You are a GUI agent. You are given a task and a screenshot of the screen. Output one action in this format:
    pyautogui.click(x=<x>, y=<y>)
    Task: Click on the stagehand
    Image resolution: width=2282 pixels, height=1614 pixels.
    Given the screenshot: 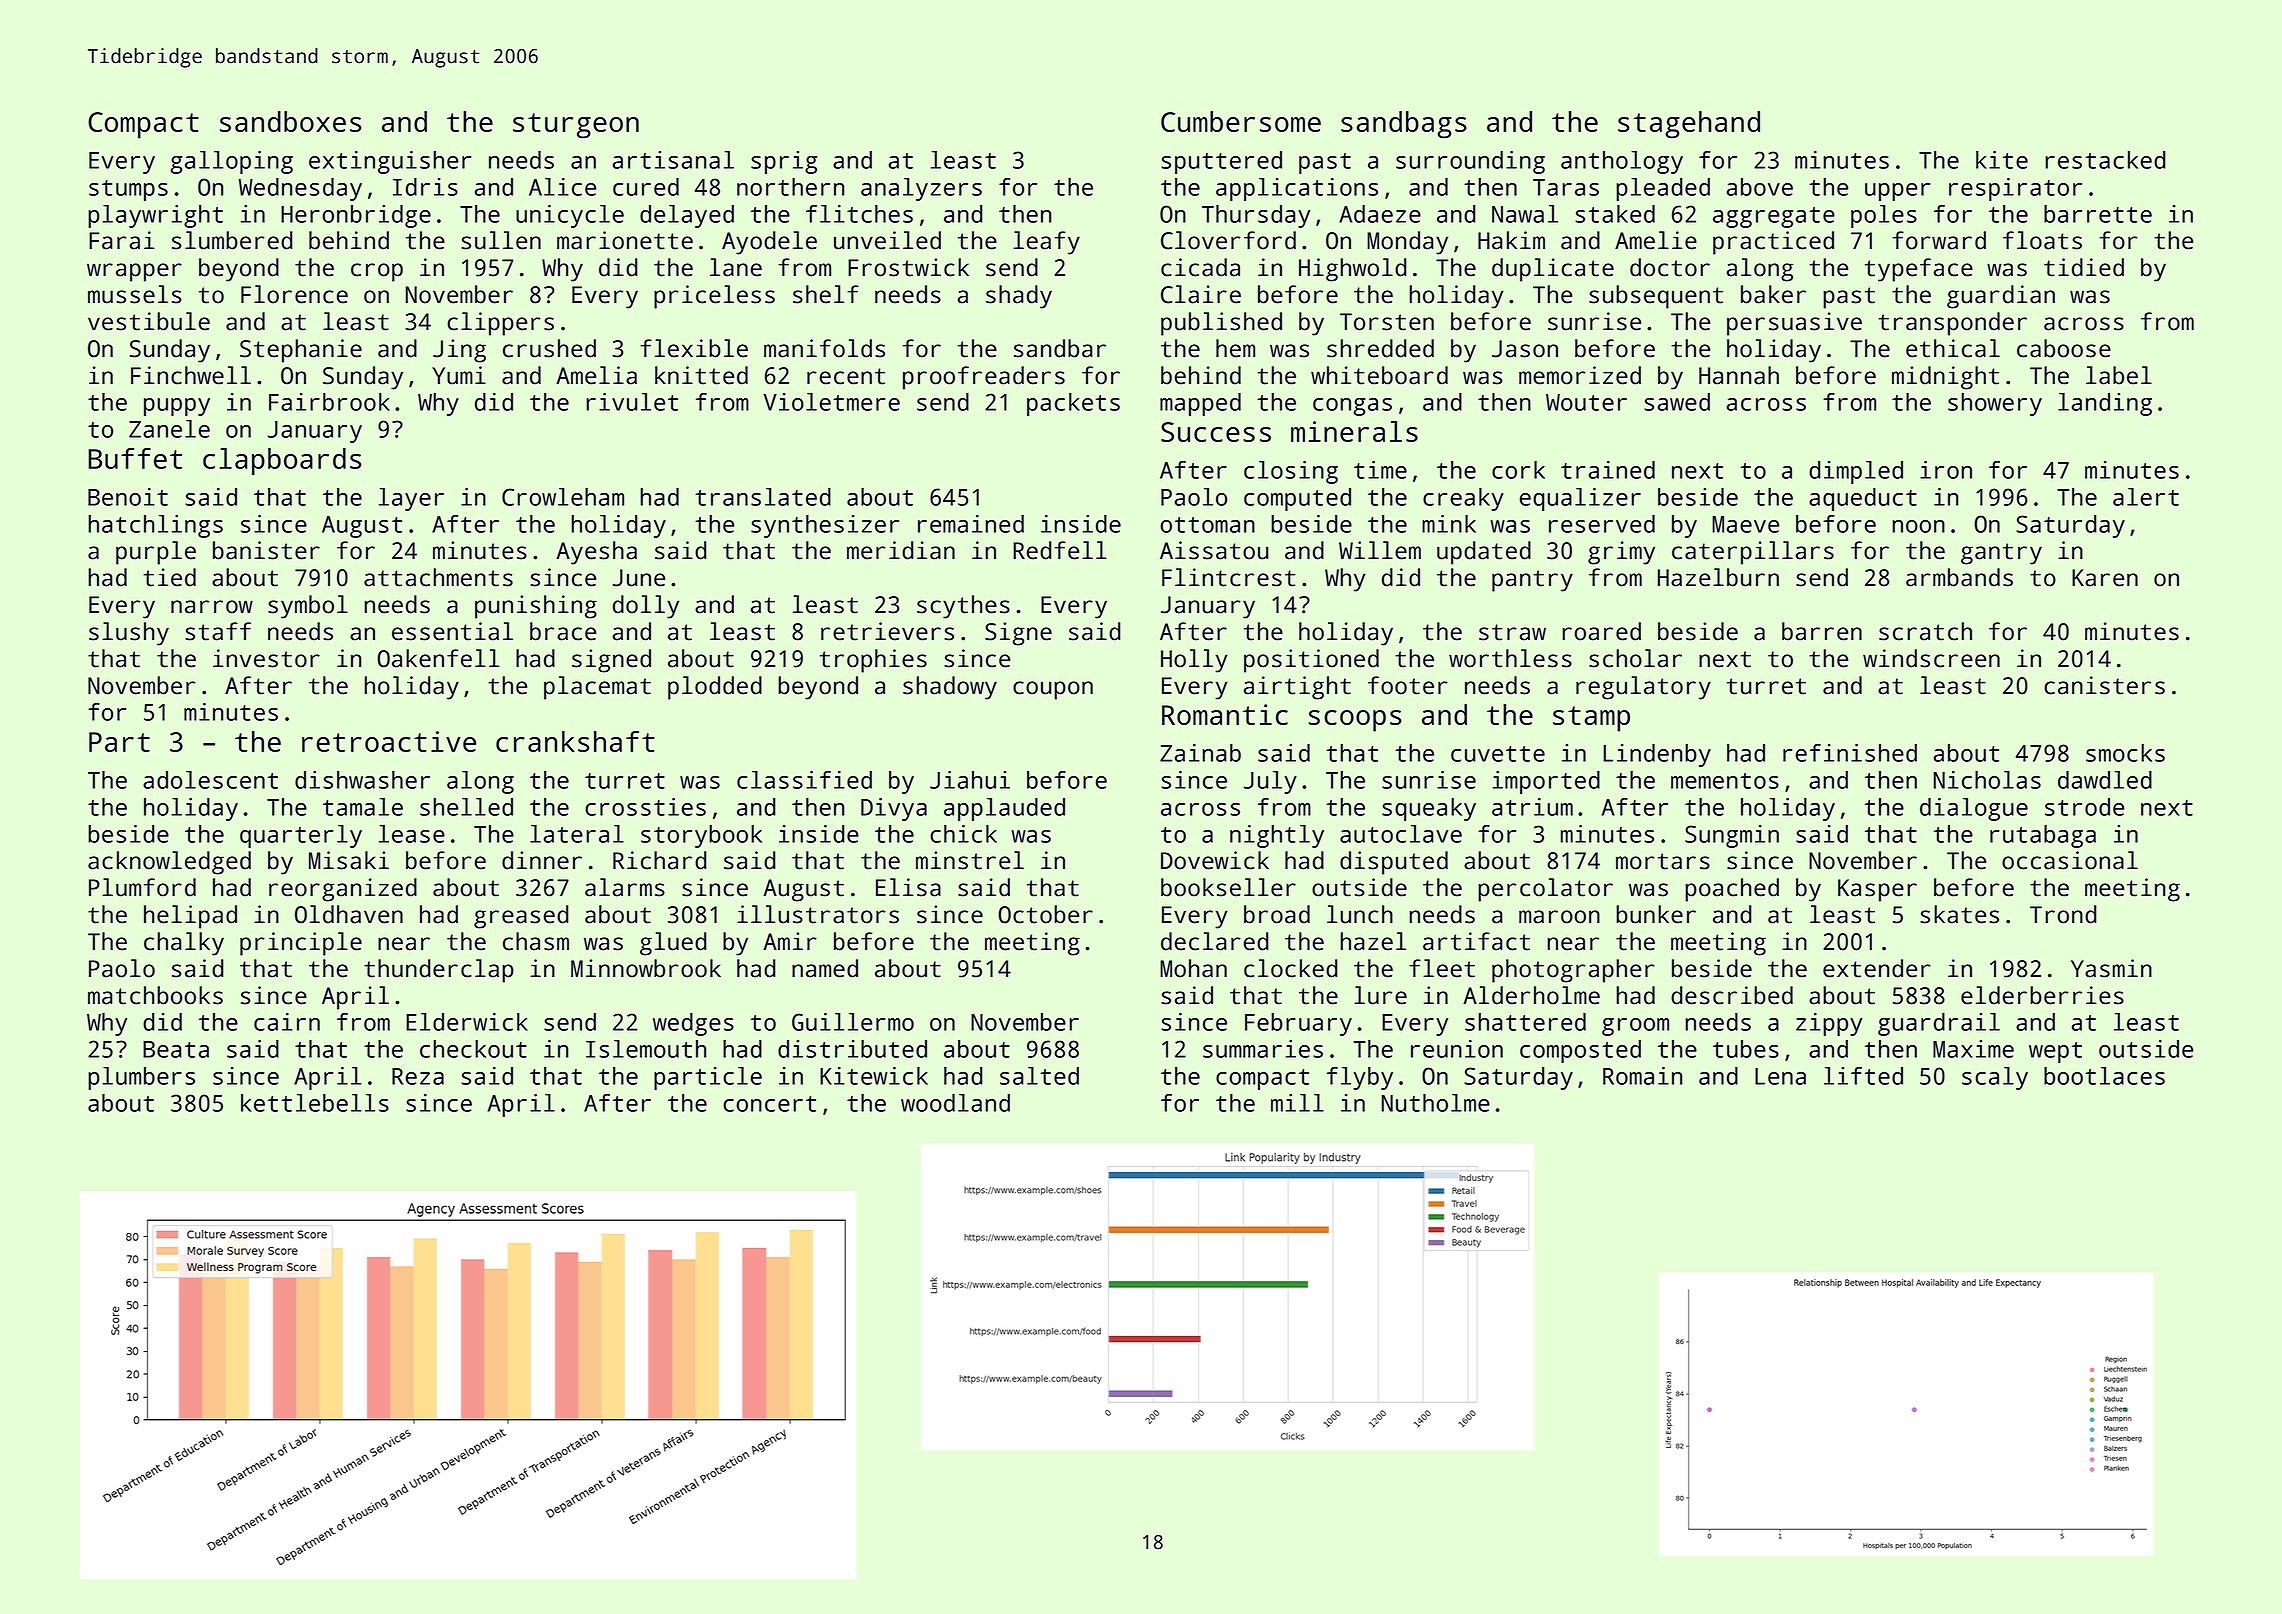 What is the action you would take?
    pyautogui.click(x=1689, y=125)
